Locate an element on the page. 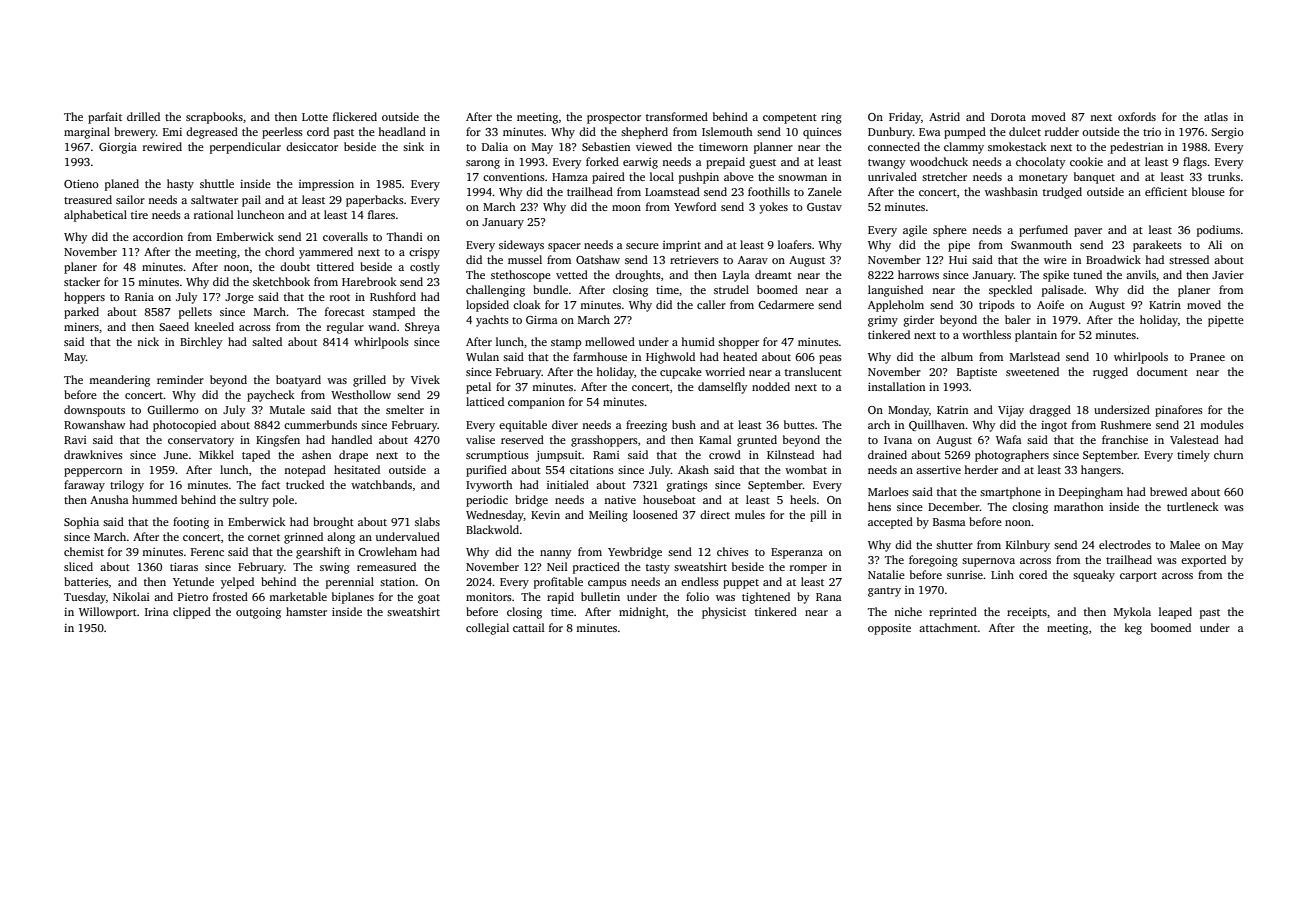 This document has width=1308, height=924. chord is located at coordinates (279, 251).
